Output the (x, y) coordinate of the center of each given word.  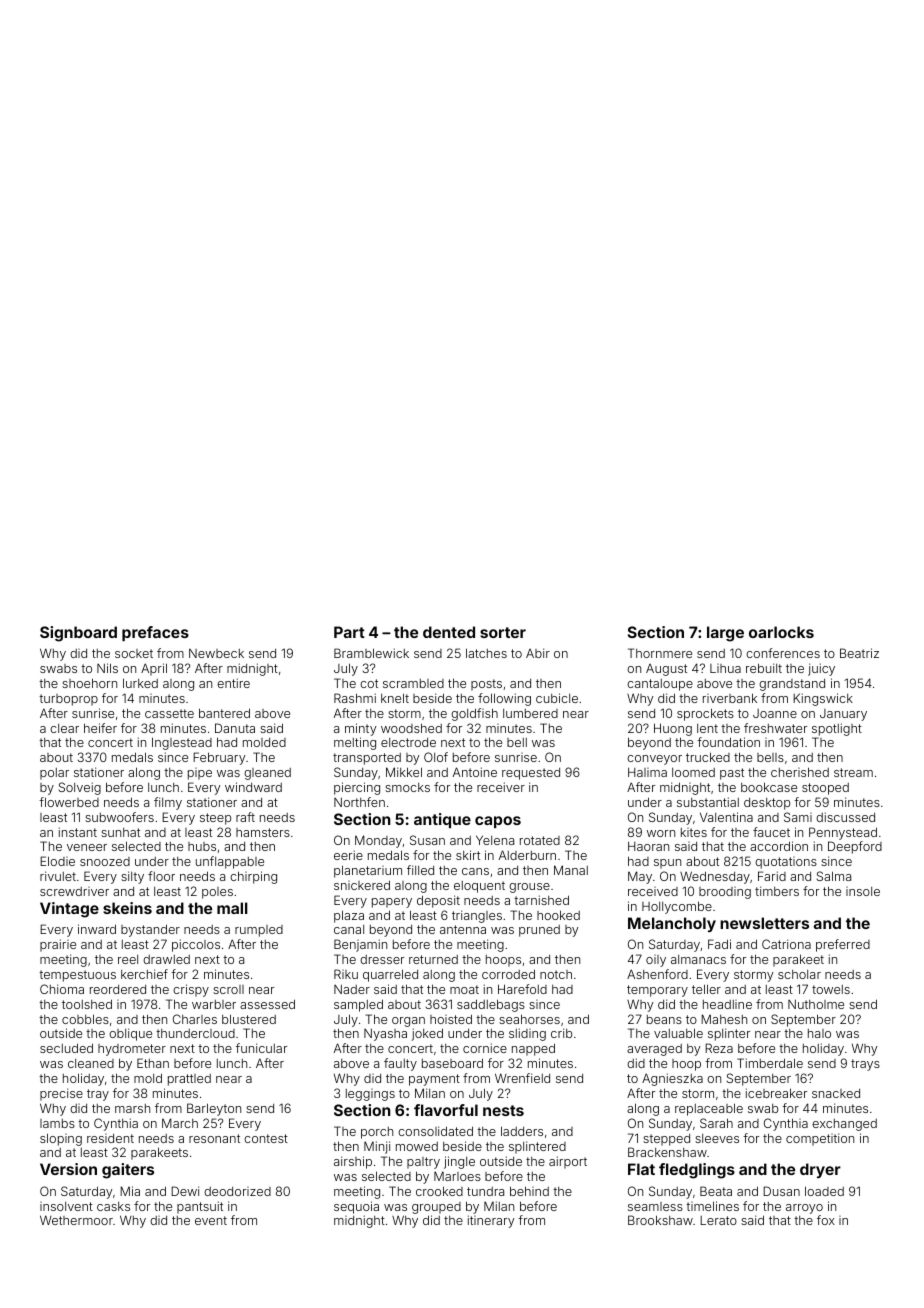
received (653, 891)
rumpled (259, 931)
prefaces (155, 633)
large (725, 634)
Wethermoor (76, 1220)
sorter (503, 632)
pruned (539, 931)
